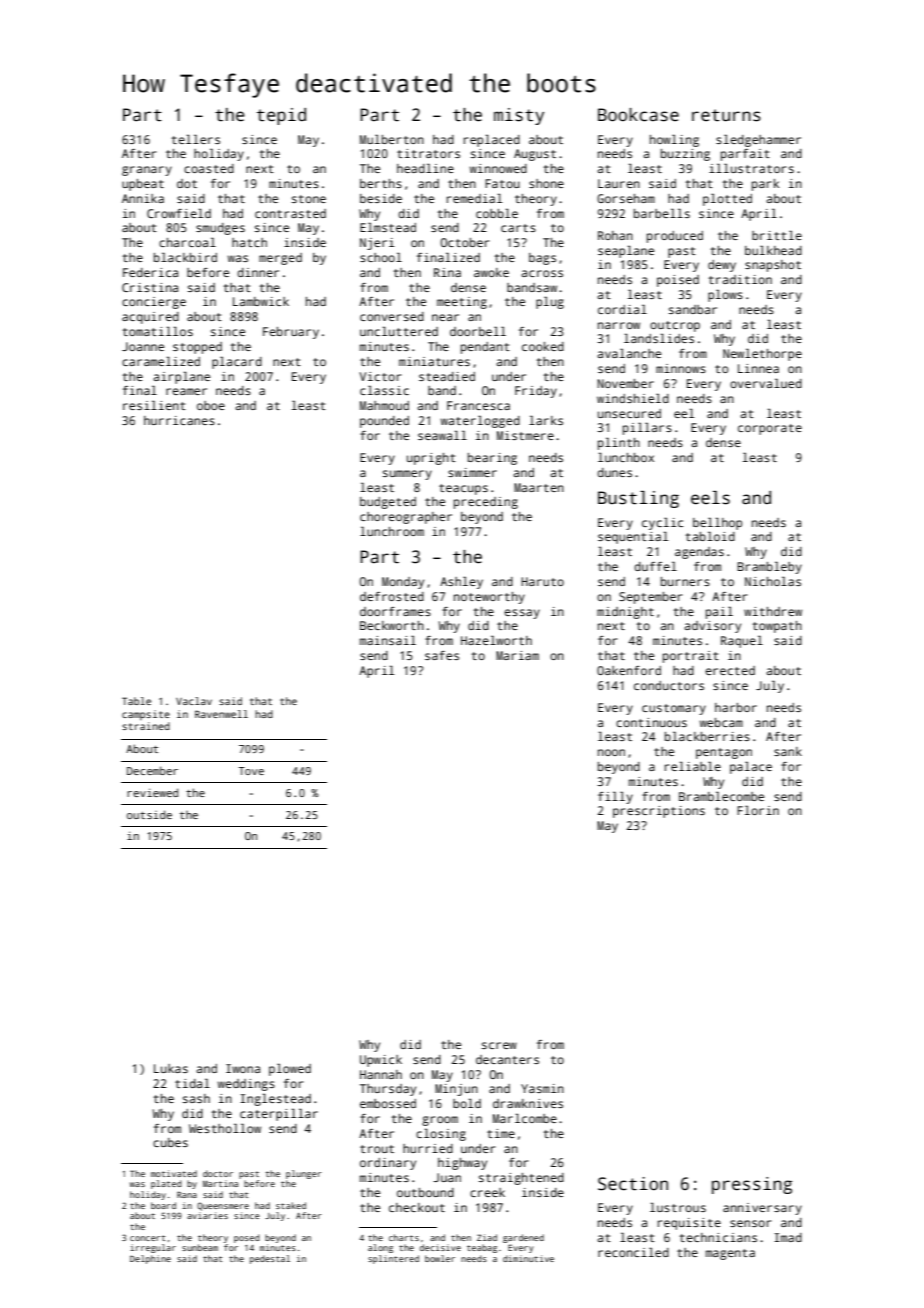 This screenshot has height=1308, width=924. Describe the element at coordinates (392, 139) in the screenshot. I see `Mulberton` at that location.
